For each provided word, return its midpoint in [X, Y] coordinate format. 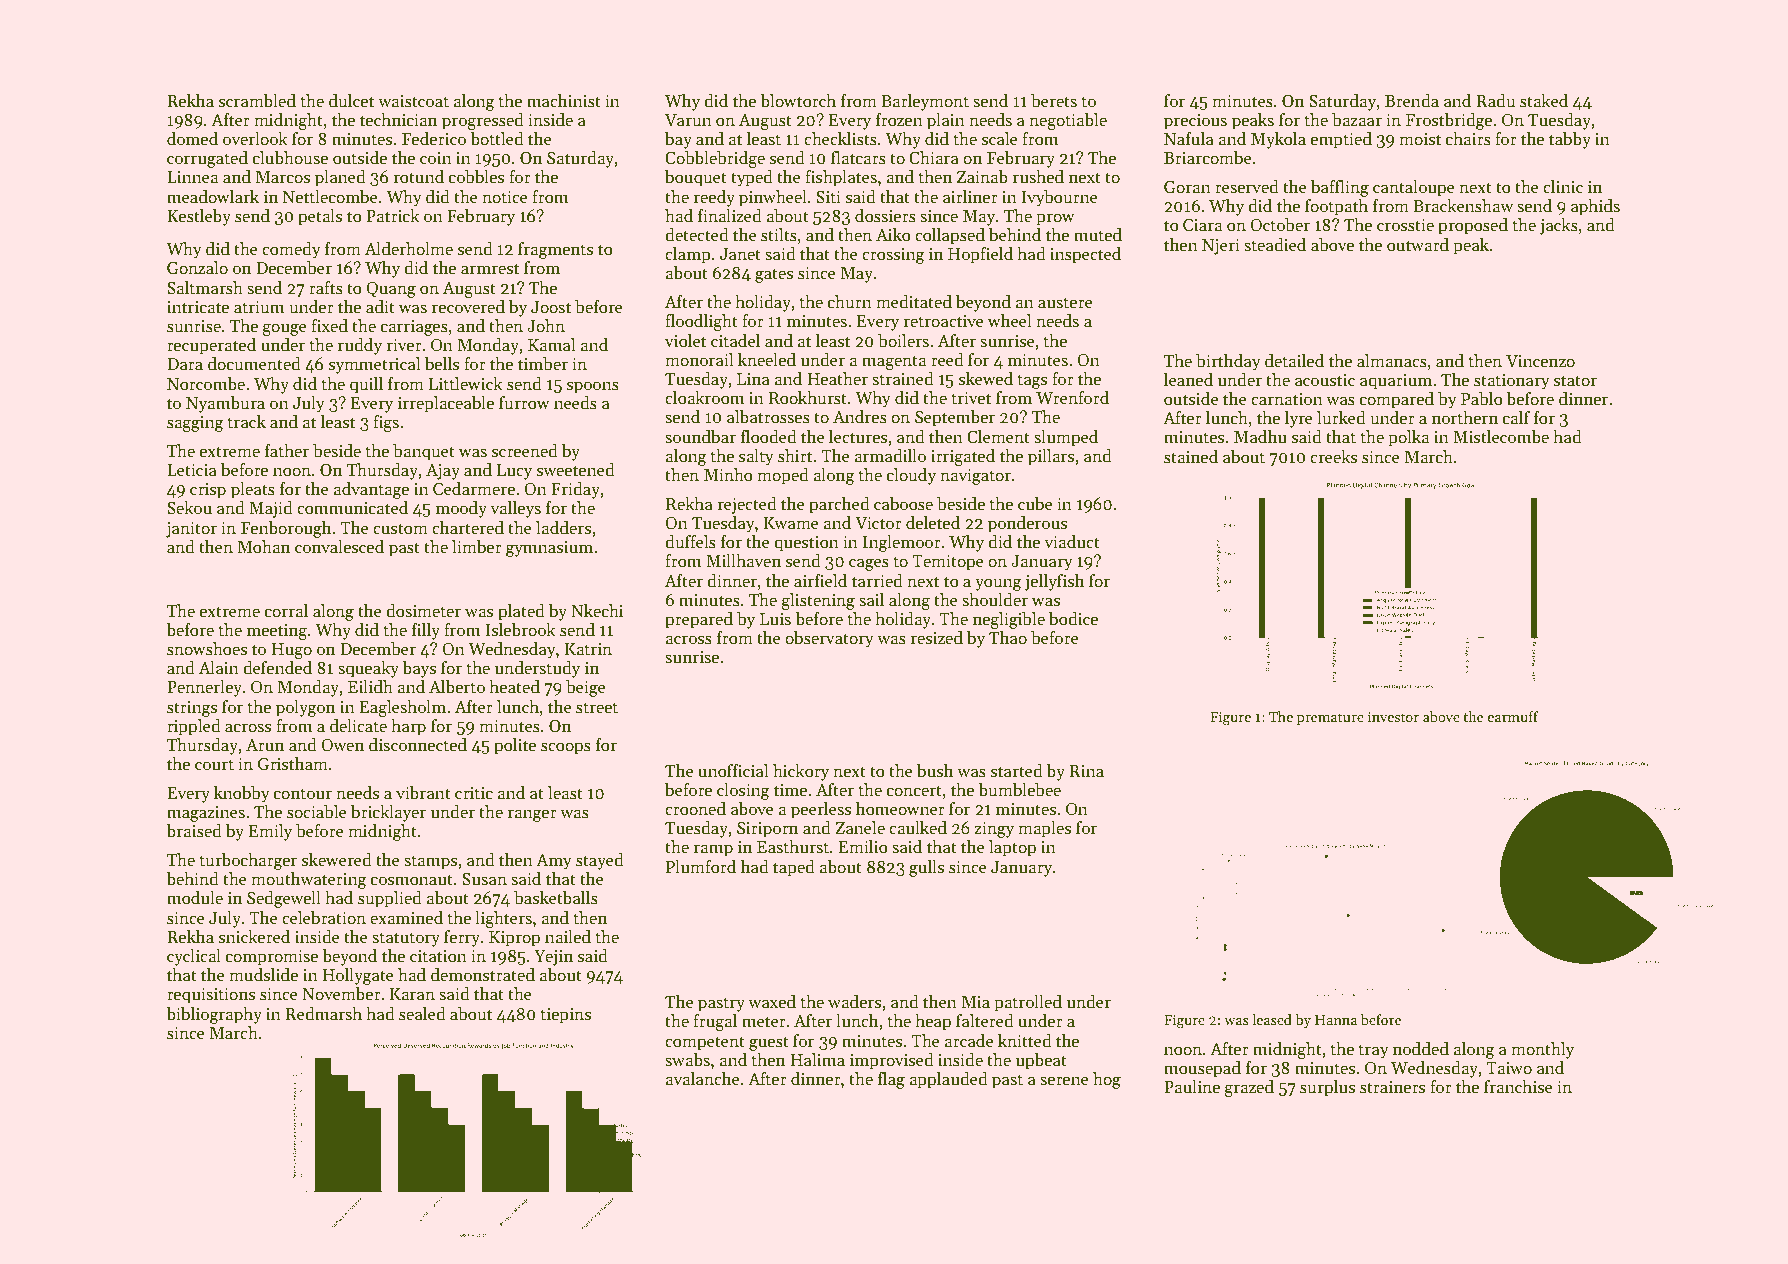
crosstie [1405, 225]
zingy [994, 830]
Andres [860, 417]
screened [525, 451]
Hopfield [980, 255]
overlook [255, 139]
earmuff [1512, 716]
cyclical [194, 957]
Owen [342, 745]
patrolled [1028, 1003]
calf [1516, 418]
